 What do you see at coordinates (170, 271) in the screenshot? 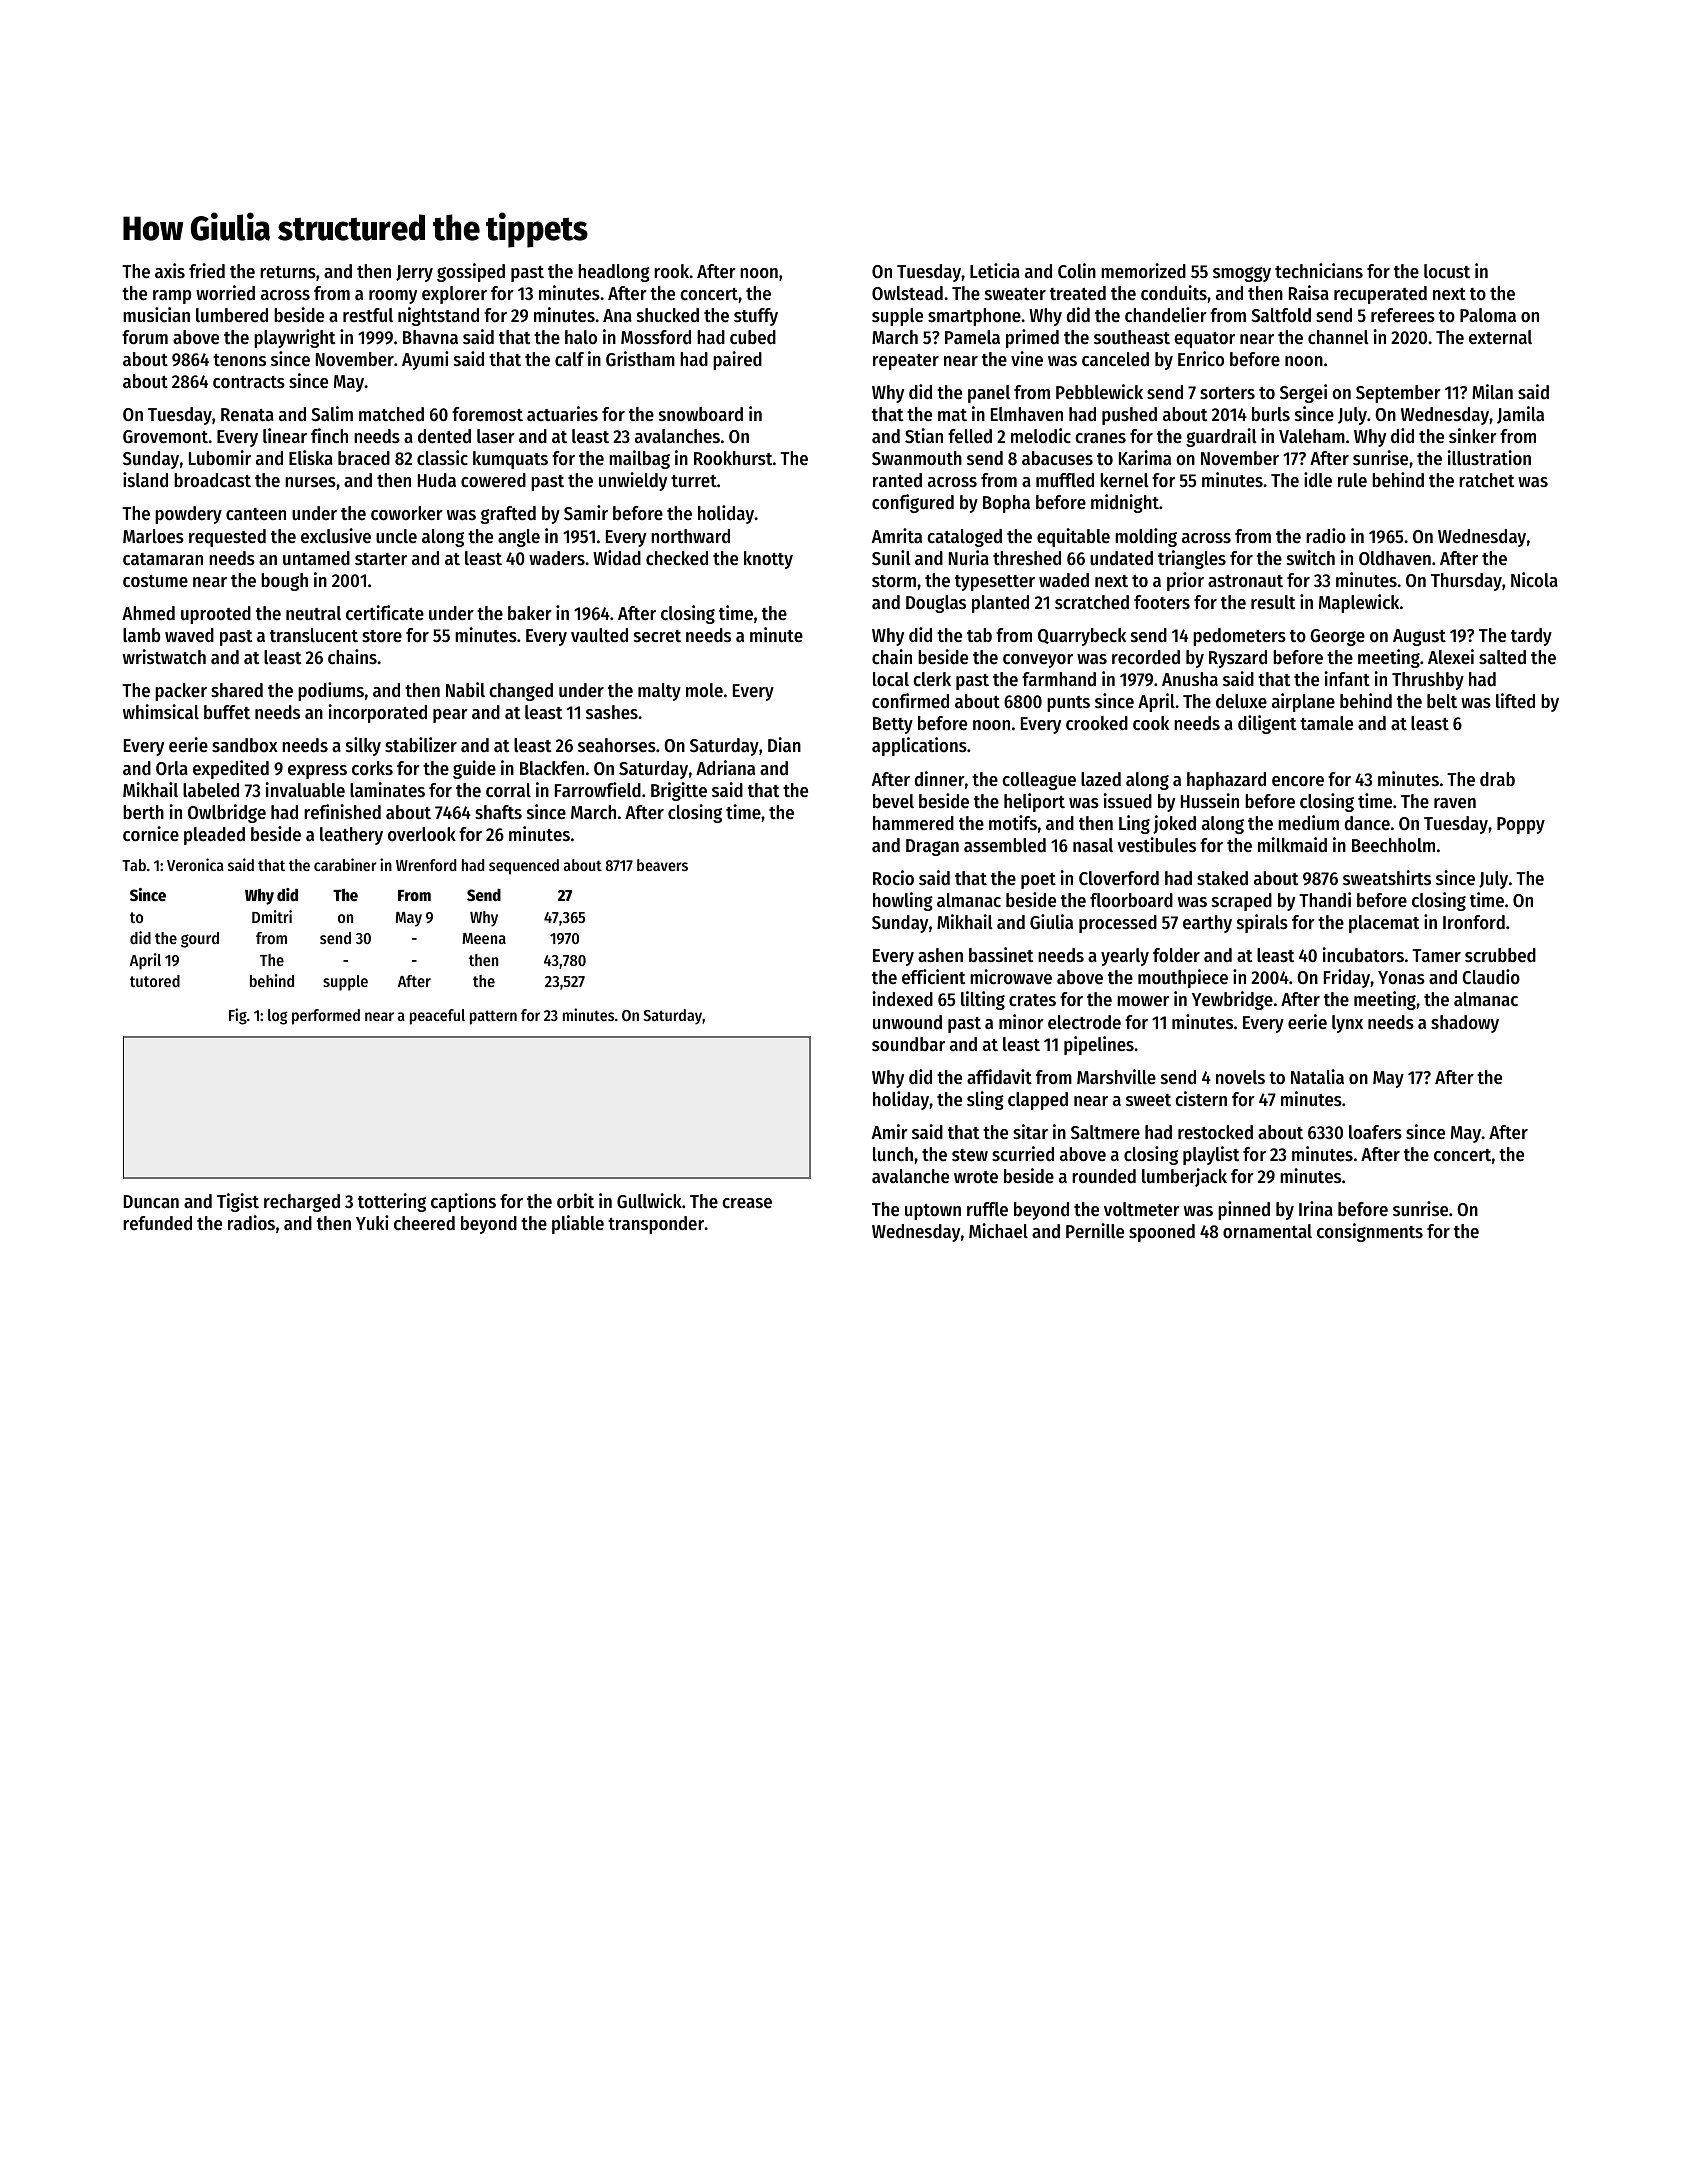
I see `axis` at bounding box center [170, 271].
